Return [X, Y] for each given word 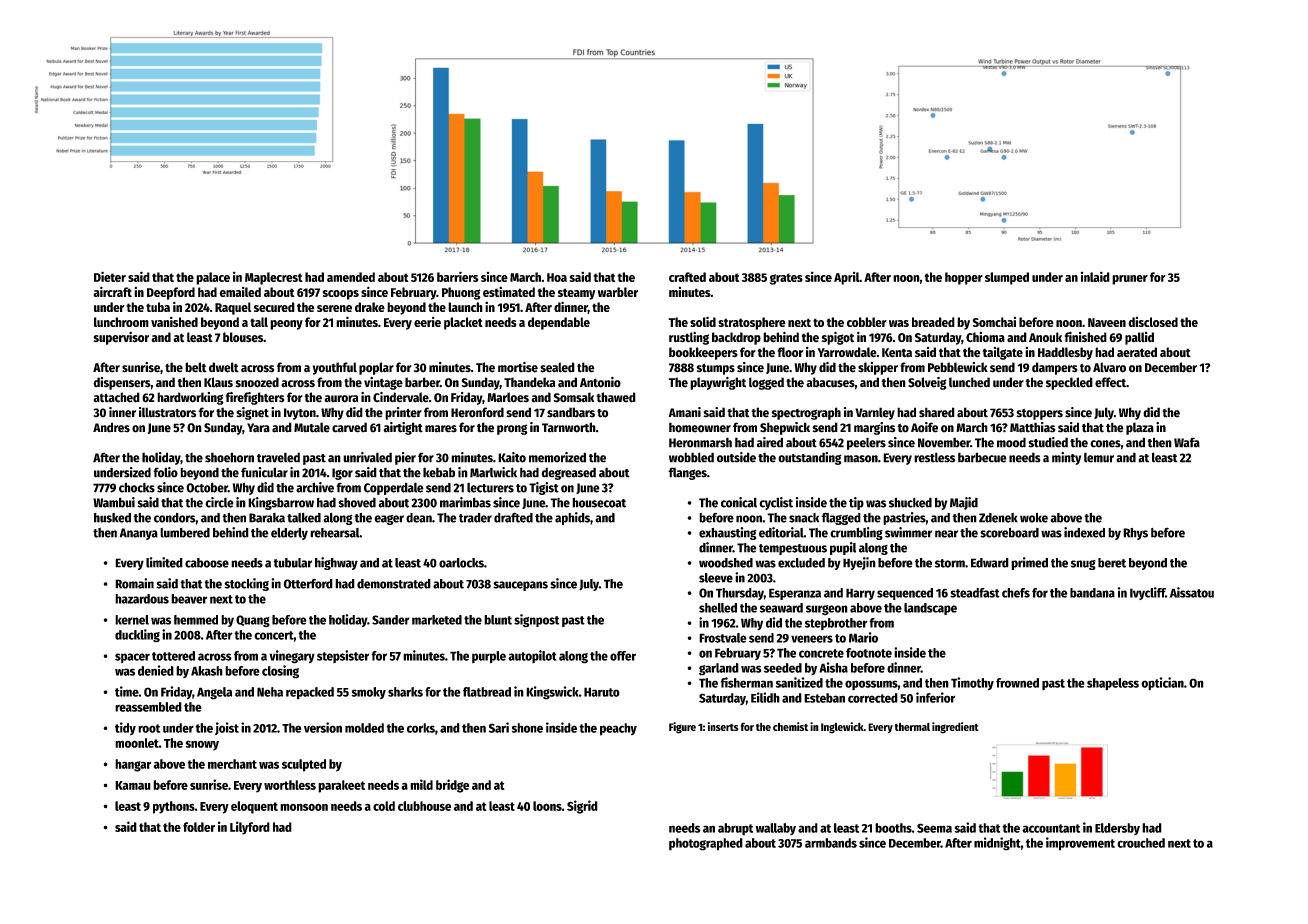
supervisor [121, 338]
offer [623, 656]
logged [766, 383]
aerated [1137, 352]
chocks [137, 487]
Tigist [544, 488]
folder [199, 827]
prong [512, 429]
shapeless [1113, 684]
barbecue [982, 457]
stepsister [343, 656]
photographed [706, 844]
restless [934, 457]
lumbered [185, 533]
